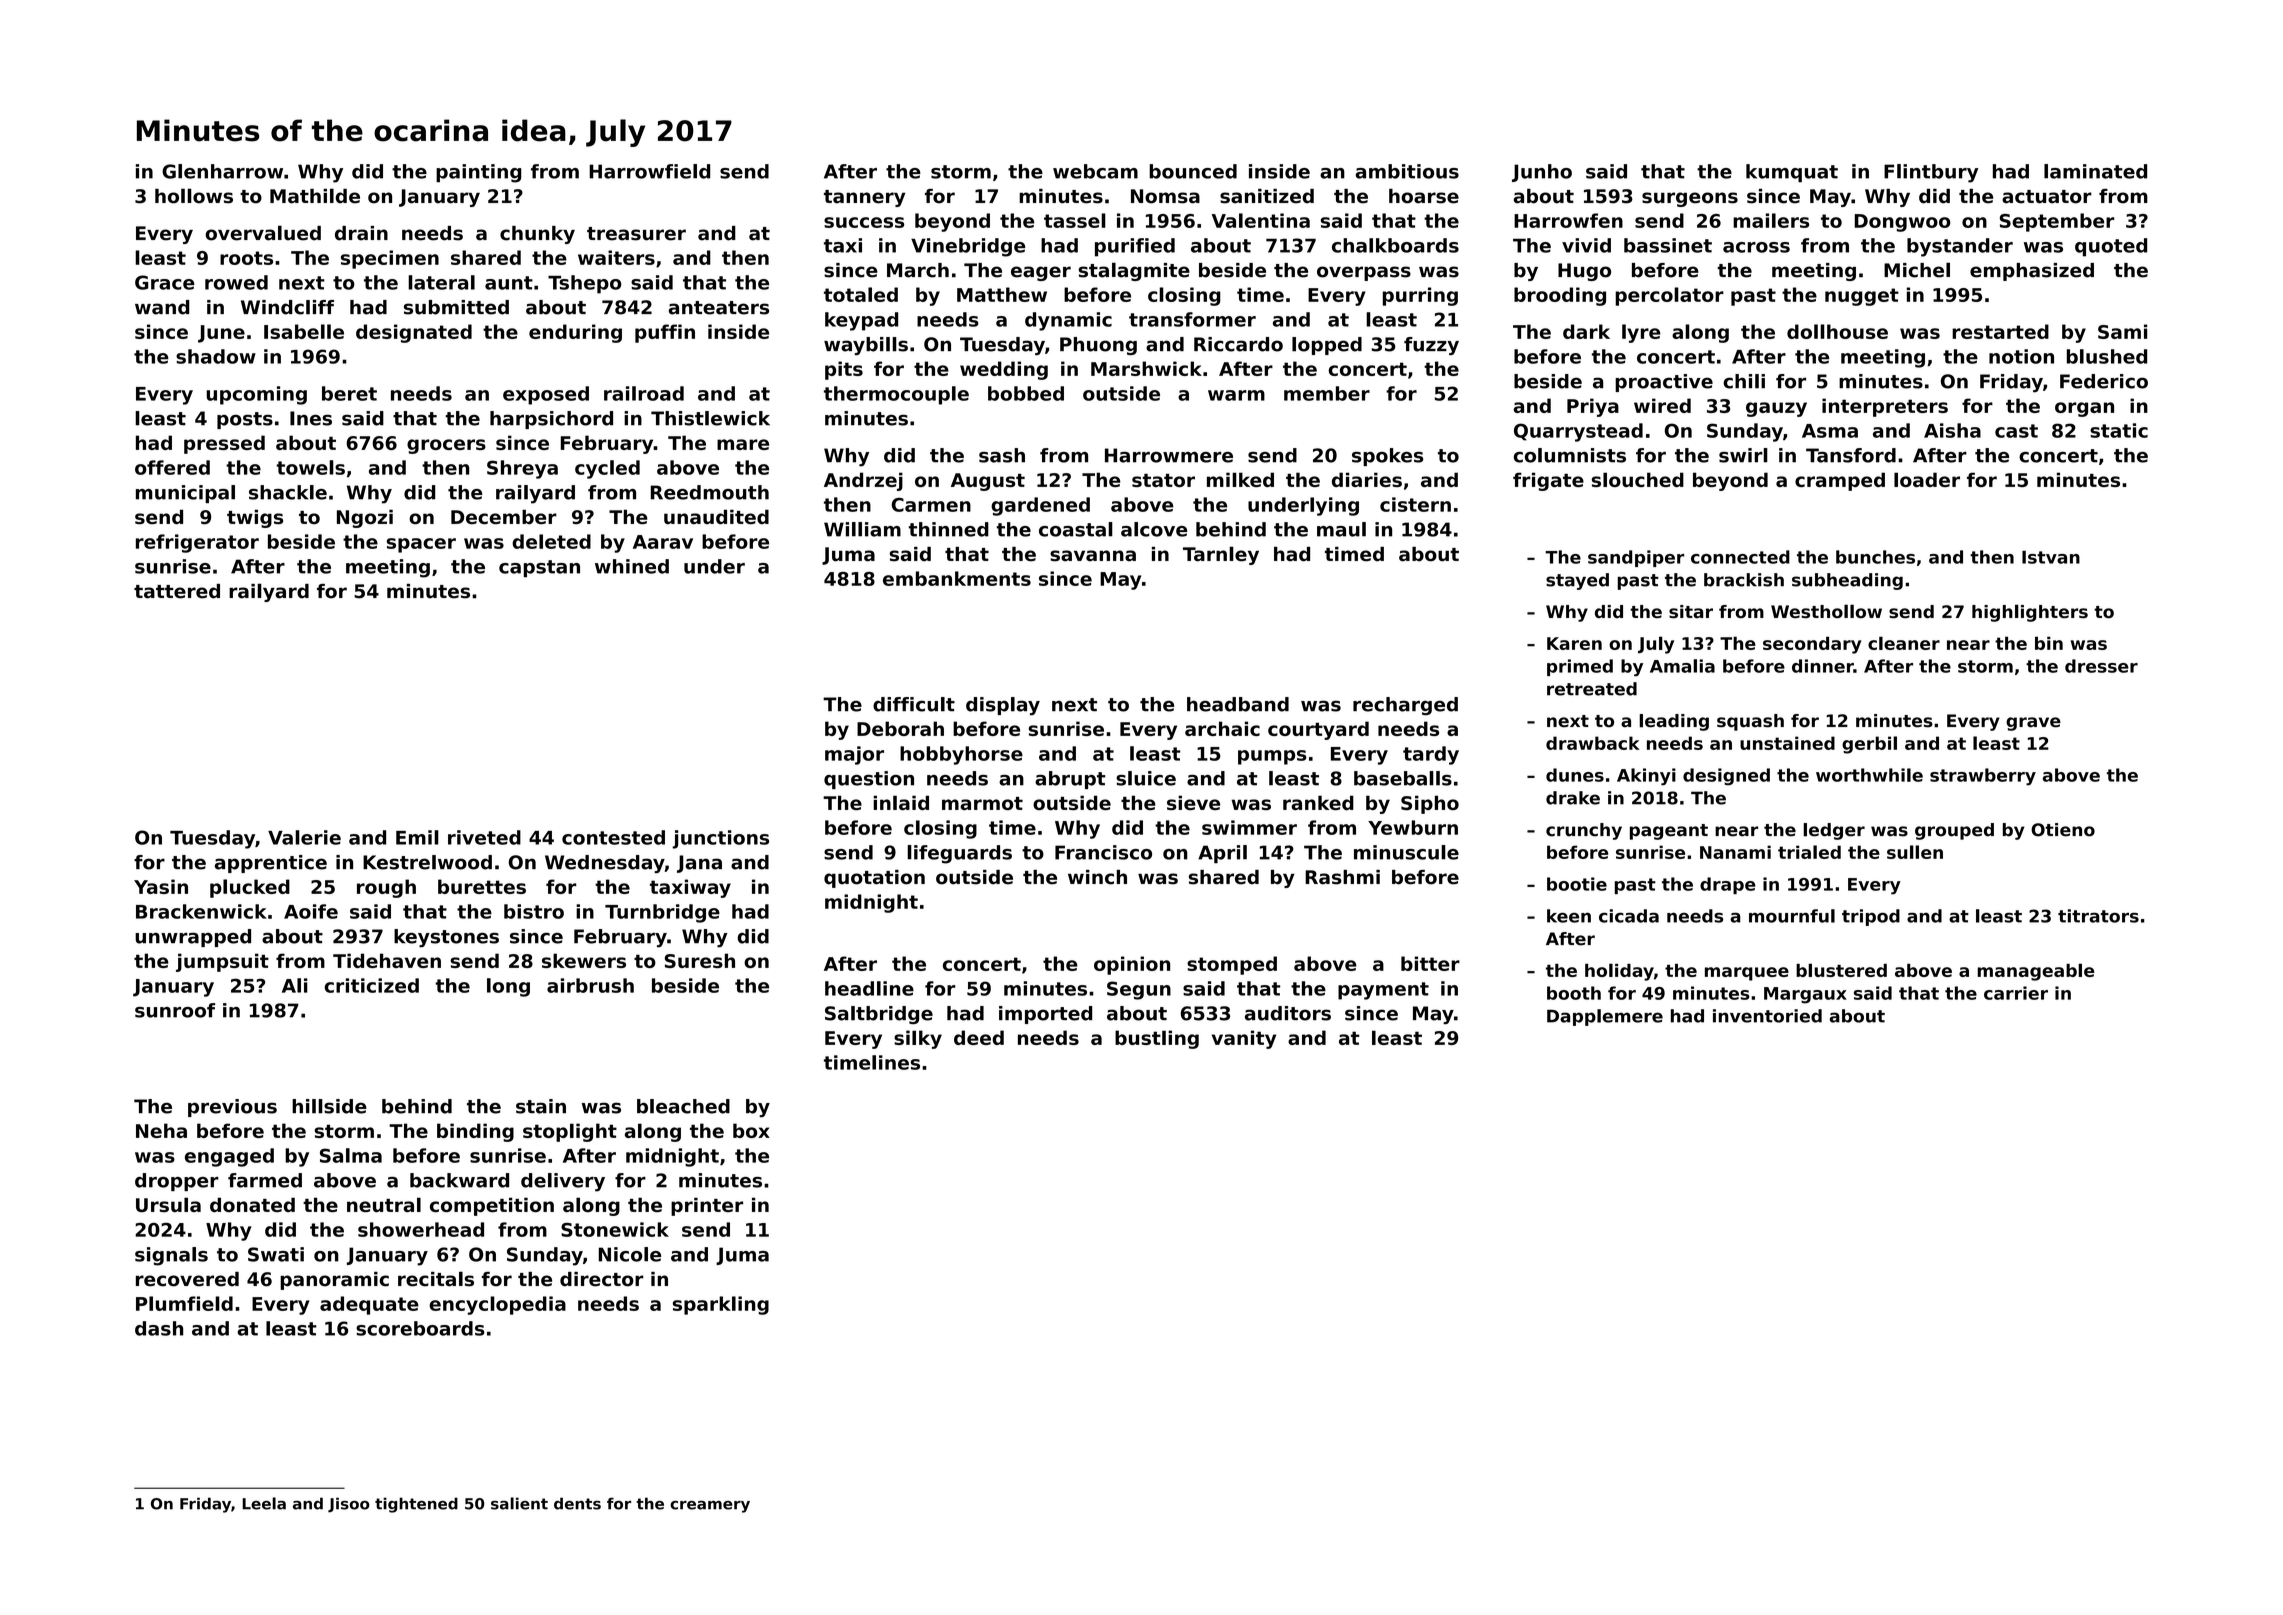  I want to click on trialed, so click(1809, 852).
